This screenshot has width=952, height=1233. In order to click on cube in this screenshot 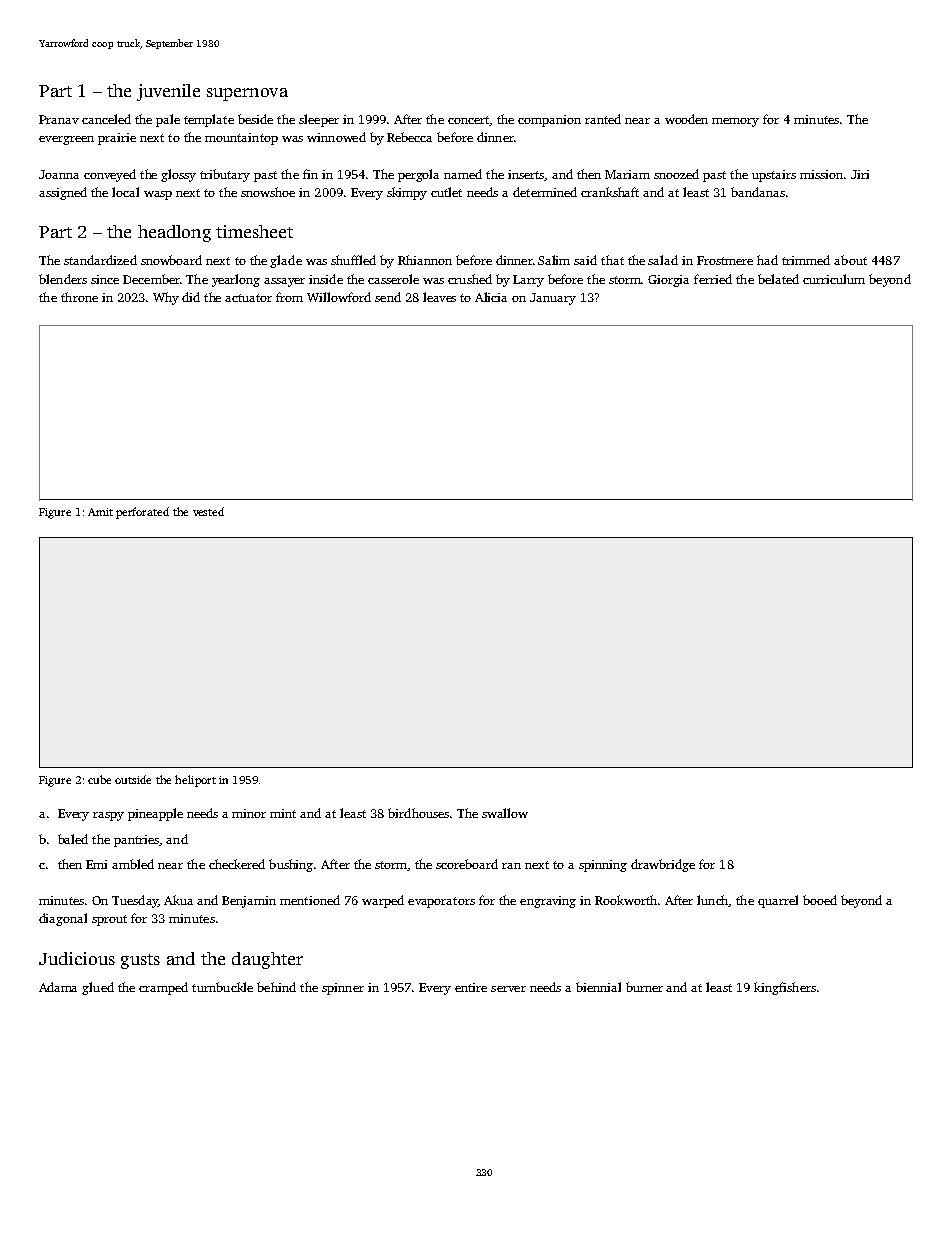, I will do `click(99, 779)`.
